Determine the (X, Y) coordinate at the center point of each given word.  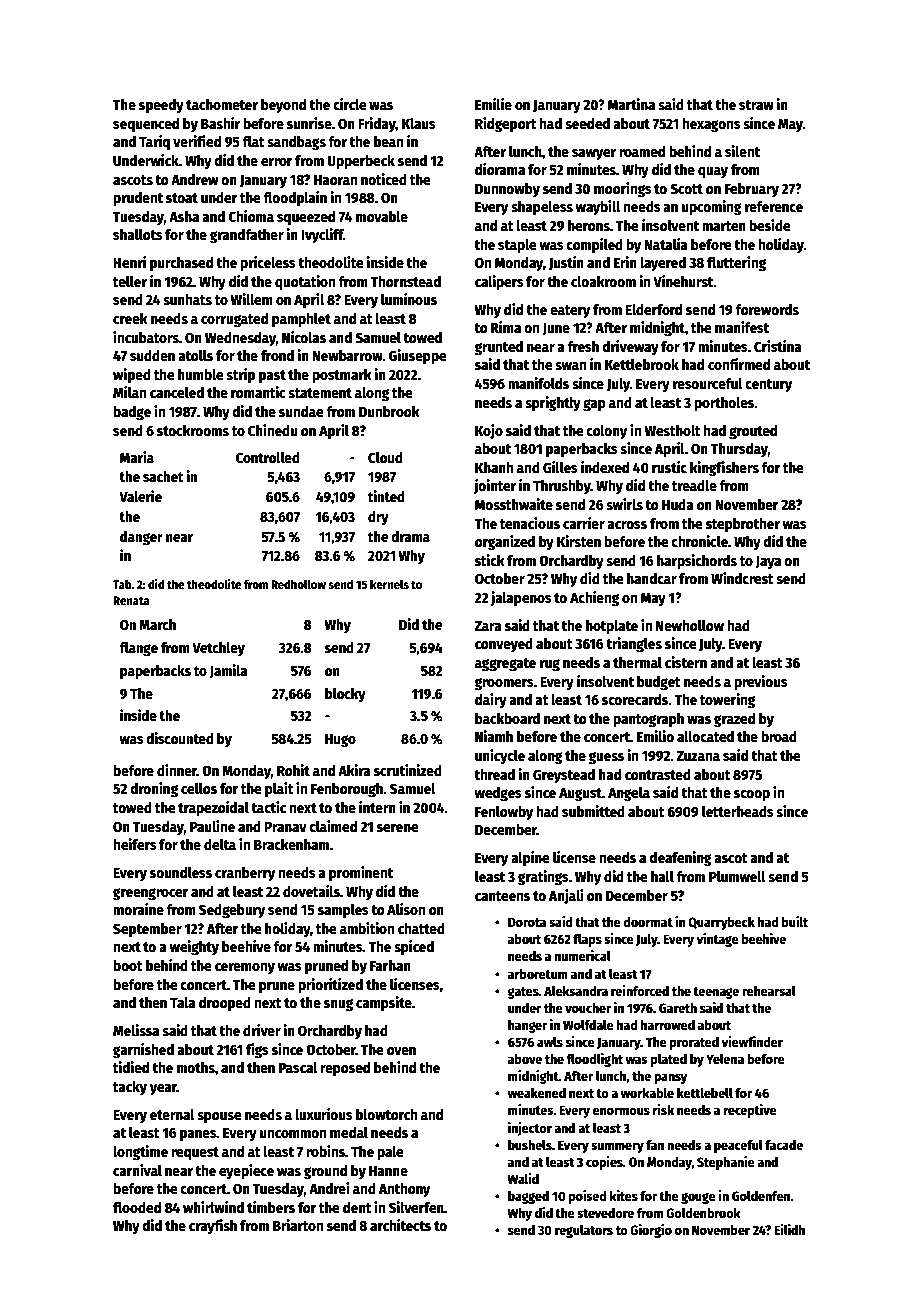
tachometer (222, 104)
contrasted (658, 774)
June (556, 329)
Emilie (493, 104)
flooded (137, 1207)
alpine (530, 858)
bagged (528, 1197)
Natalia (666, 244)
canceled (177, 392)
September (147, 930)
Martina (631, 104)
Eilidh (789, 1229)
